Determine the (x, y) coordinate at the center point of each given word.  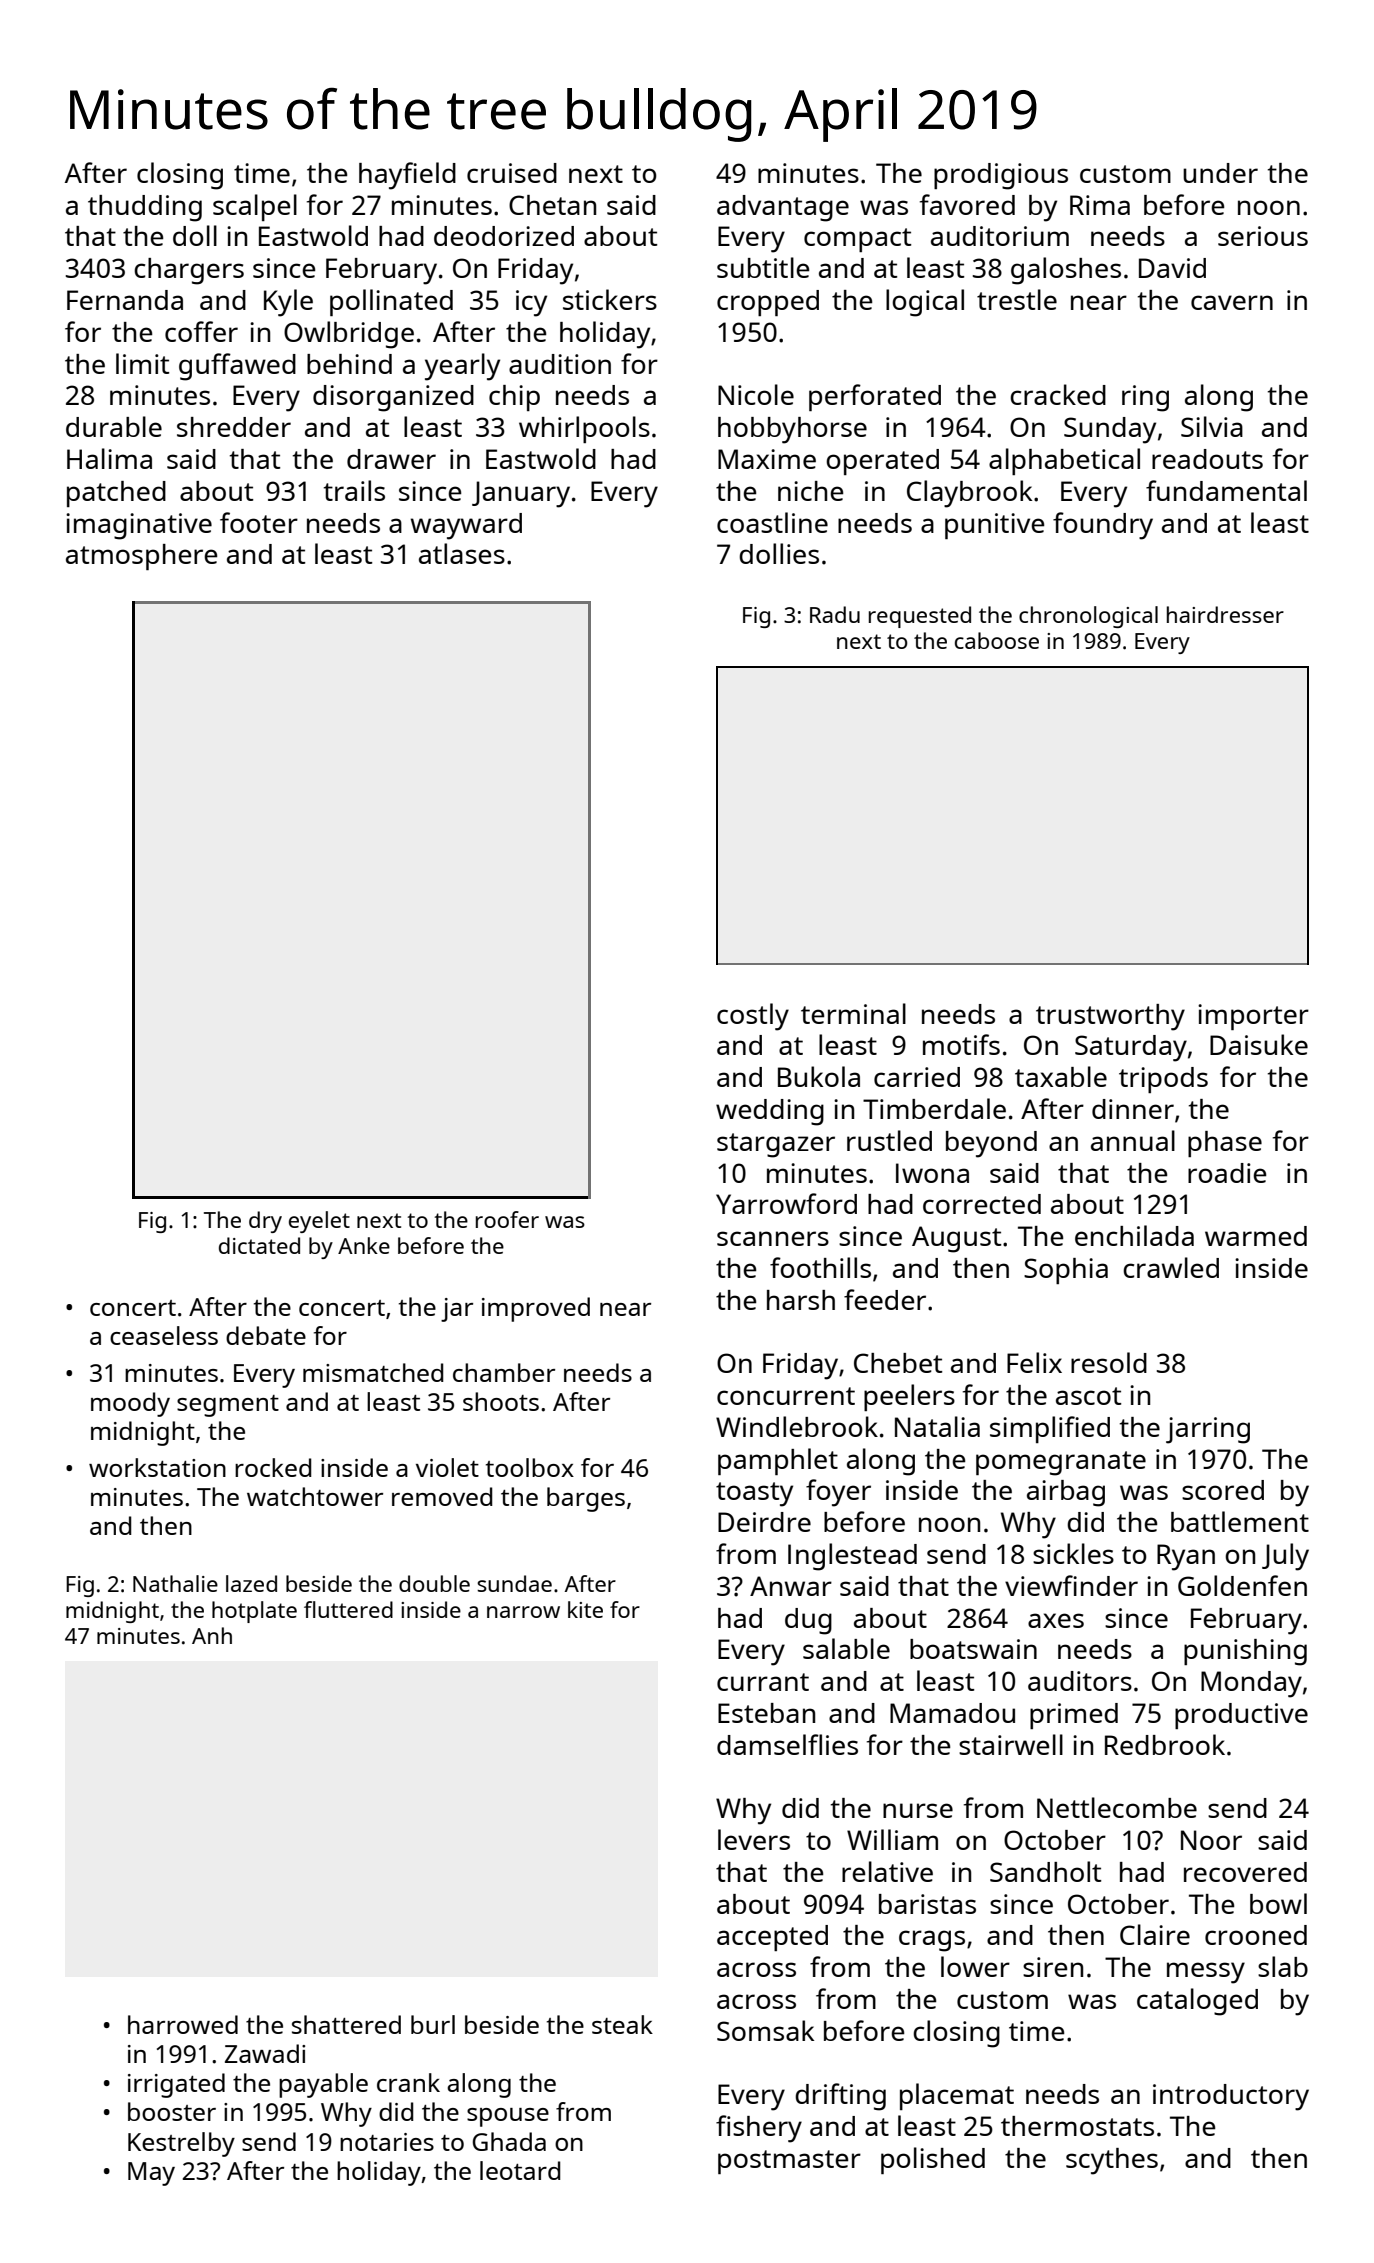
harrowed (183, 2024)
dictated (259, 1245)
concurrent (786, 1396)
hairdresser (1225, 614)
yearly (462, 367)
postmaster (789, 2162)
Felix (1034, 1362)
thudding (145, 208)
